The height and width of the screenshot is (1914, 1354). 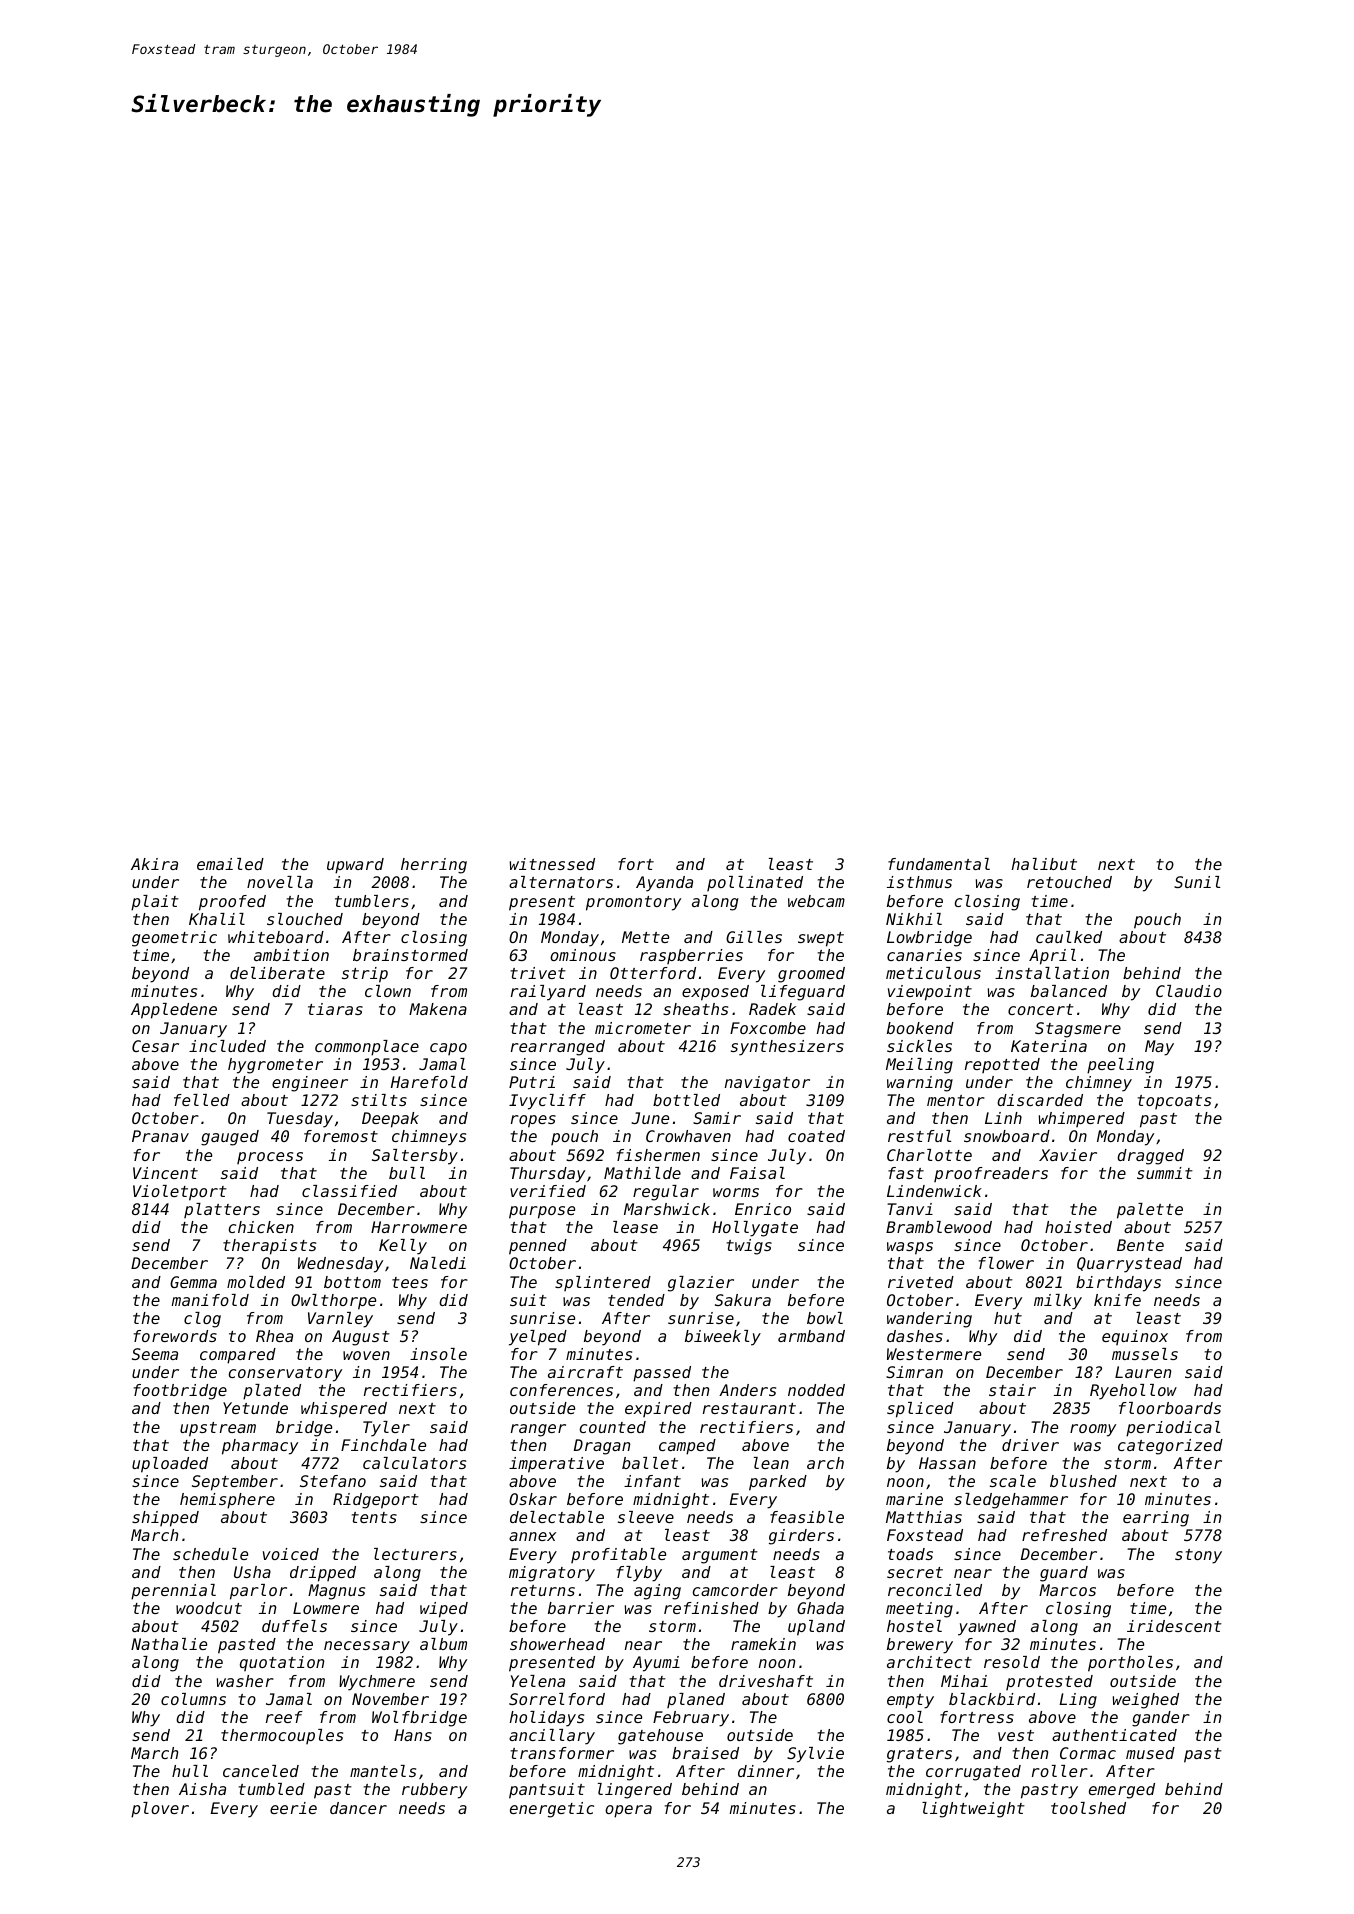 What do you see at coordinates (766, 1681) in the screenshot?
I see `driveshaft` at bounding box center [766, 1681].
